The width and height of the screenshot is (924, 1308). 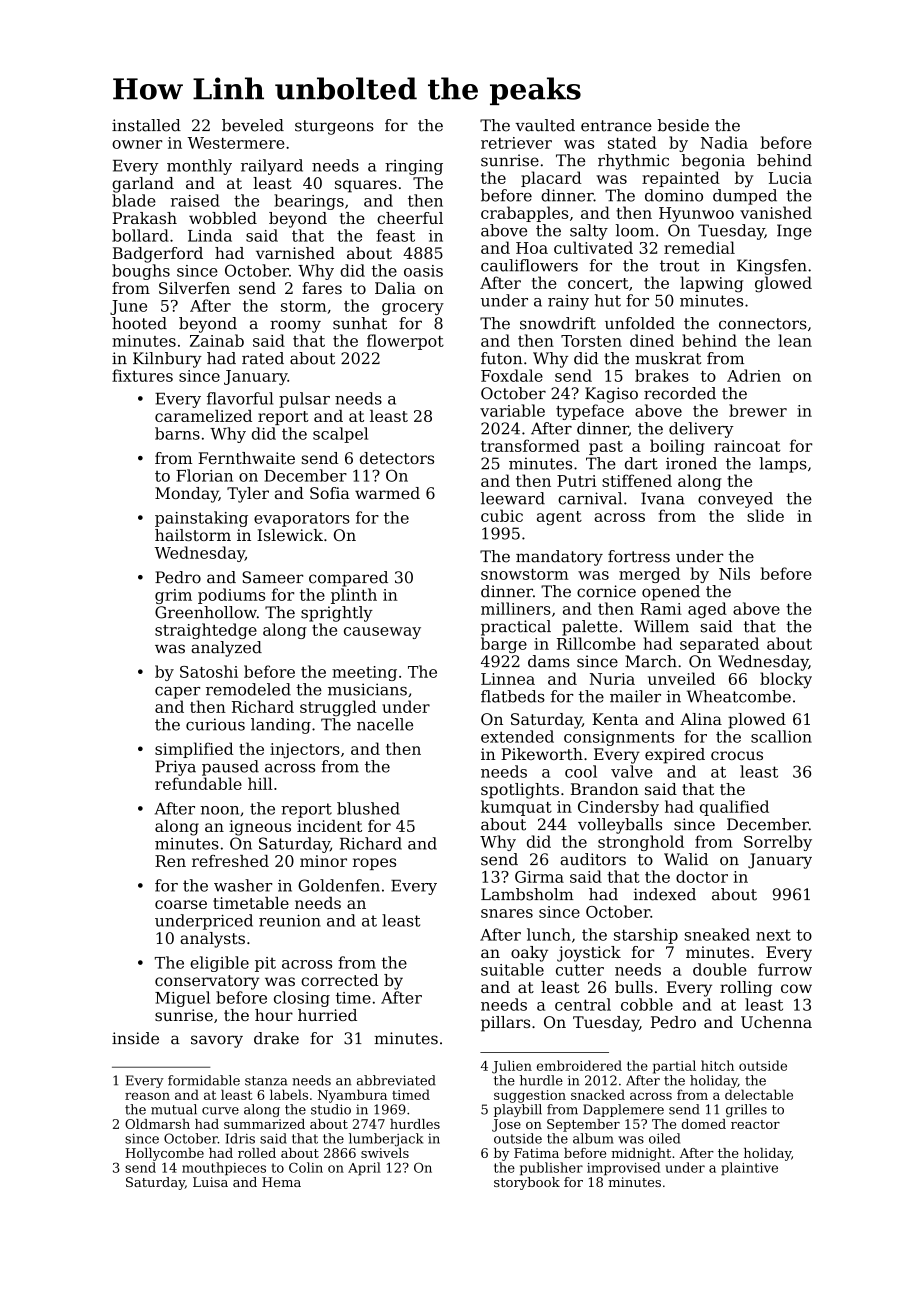 What do you see at coordinates (207, 982) in the screenshot?
I see `conservatory` at bounding box center [207, 982].
